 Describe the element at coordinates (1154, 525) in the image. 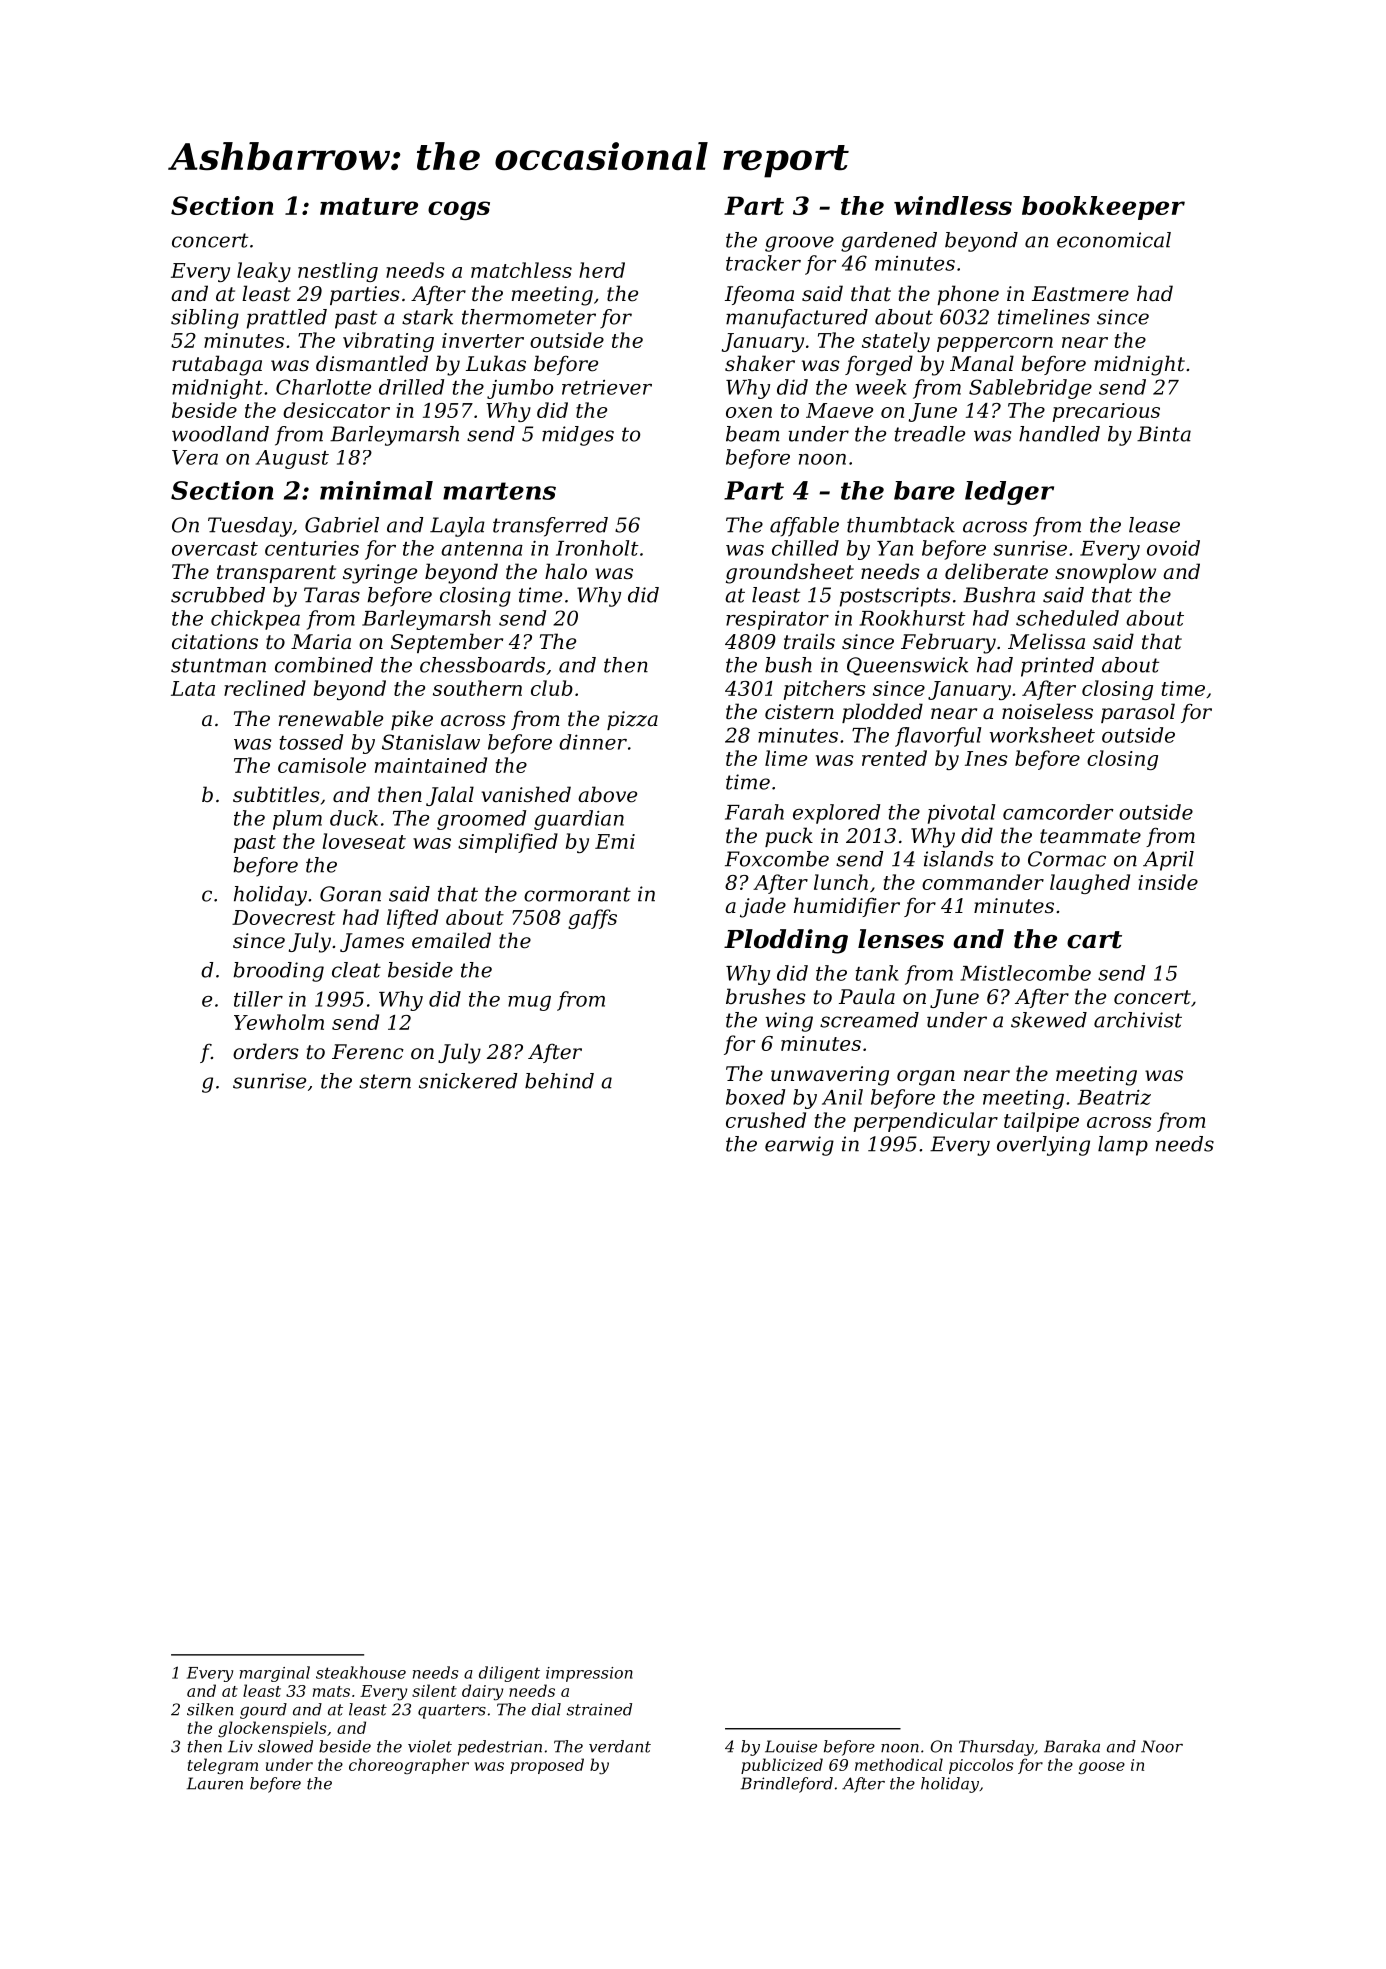

I see `lease` at that location.
